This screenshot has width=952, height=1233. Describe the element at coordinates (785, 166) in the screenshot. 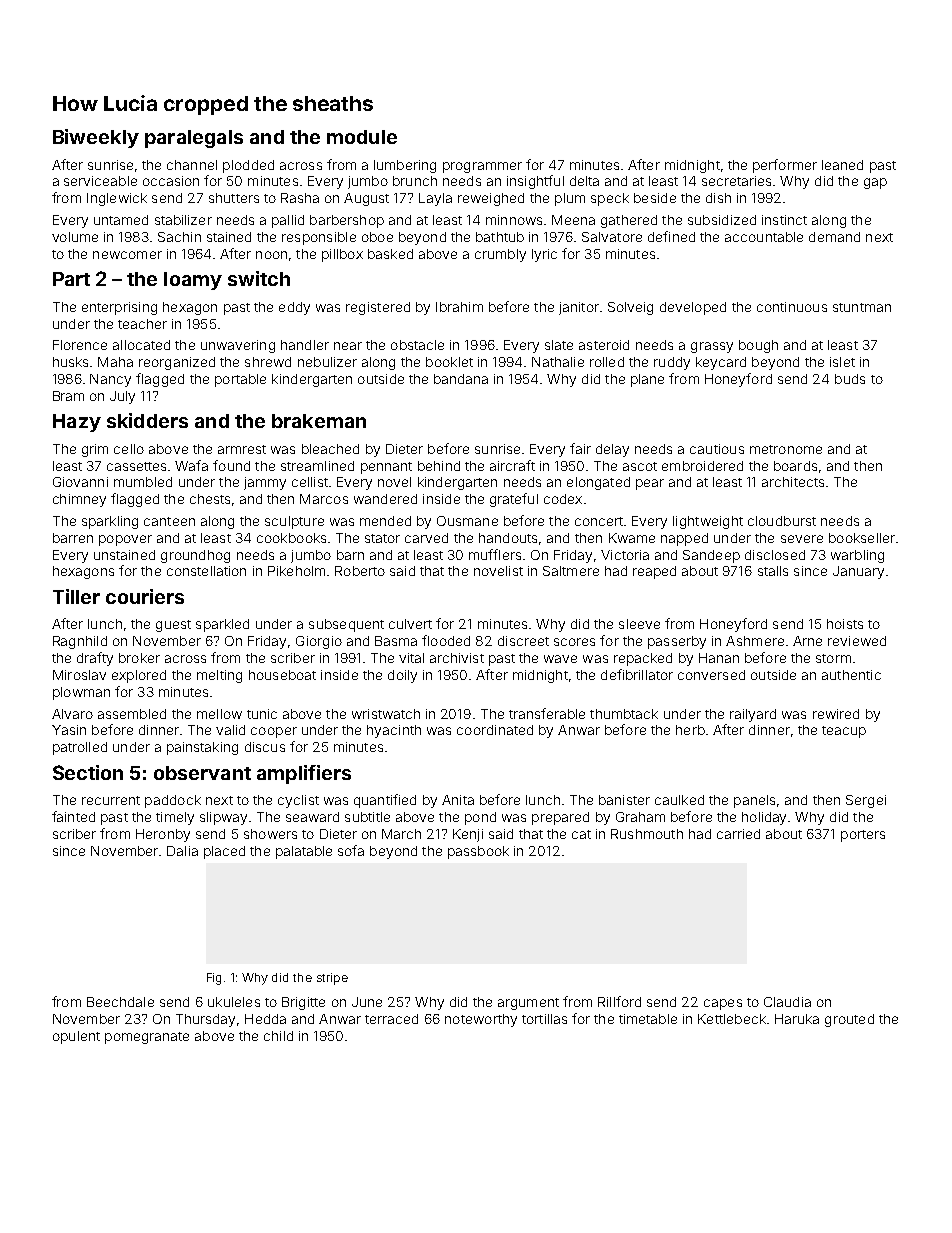

I see `performer` at that location.
